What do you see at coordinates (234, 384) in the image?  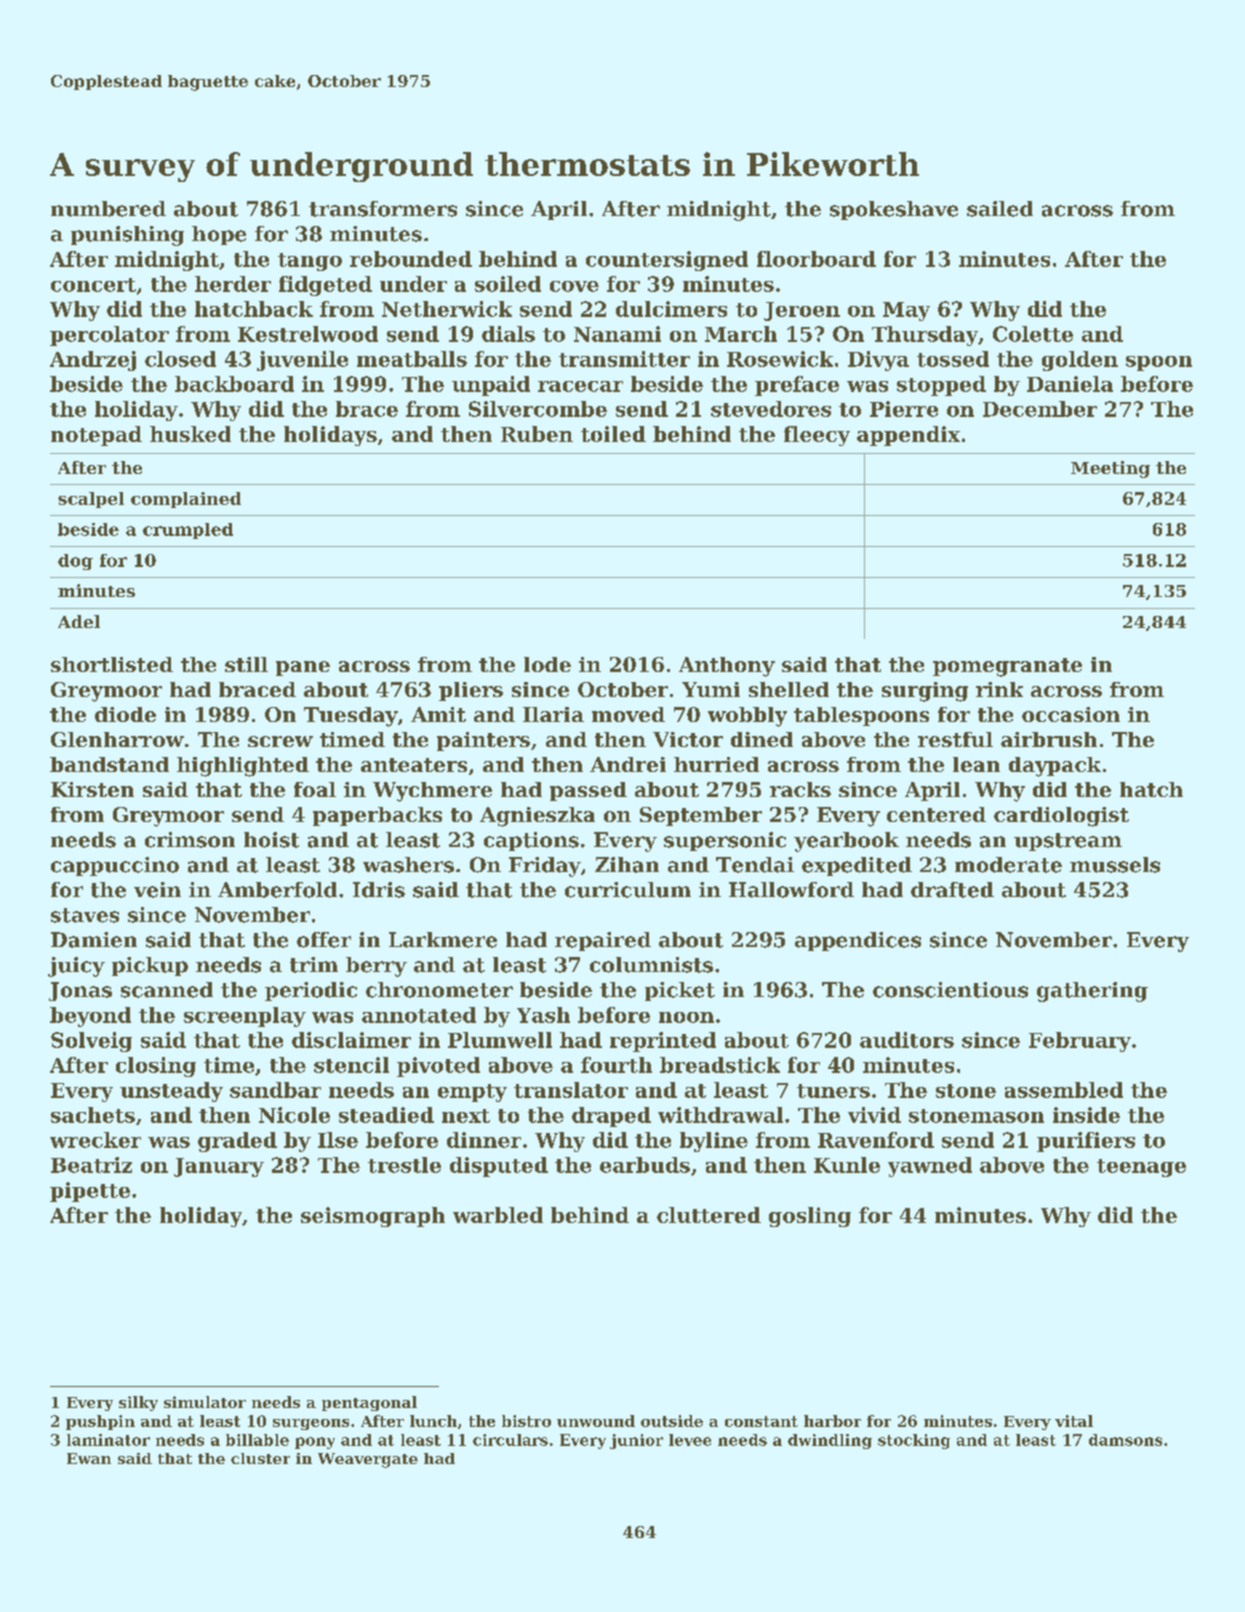 I see `backboard` at bounding box center [234, 384].
